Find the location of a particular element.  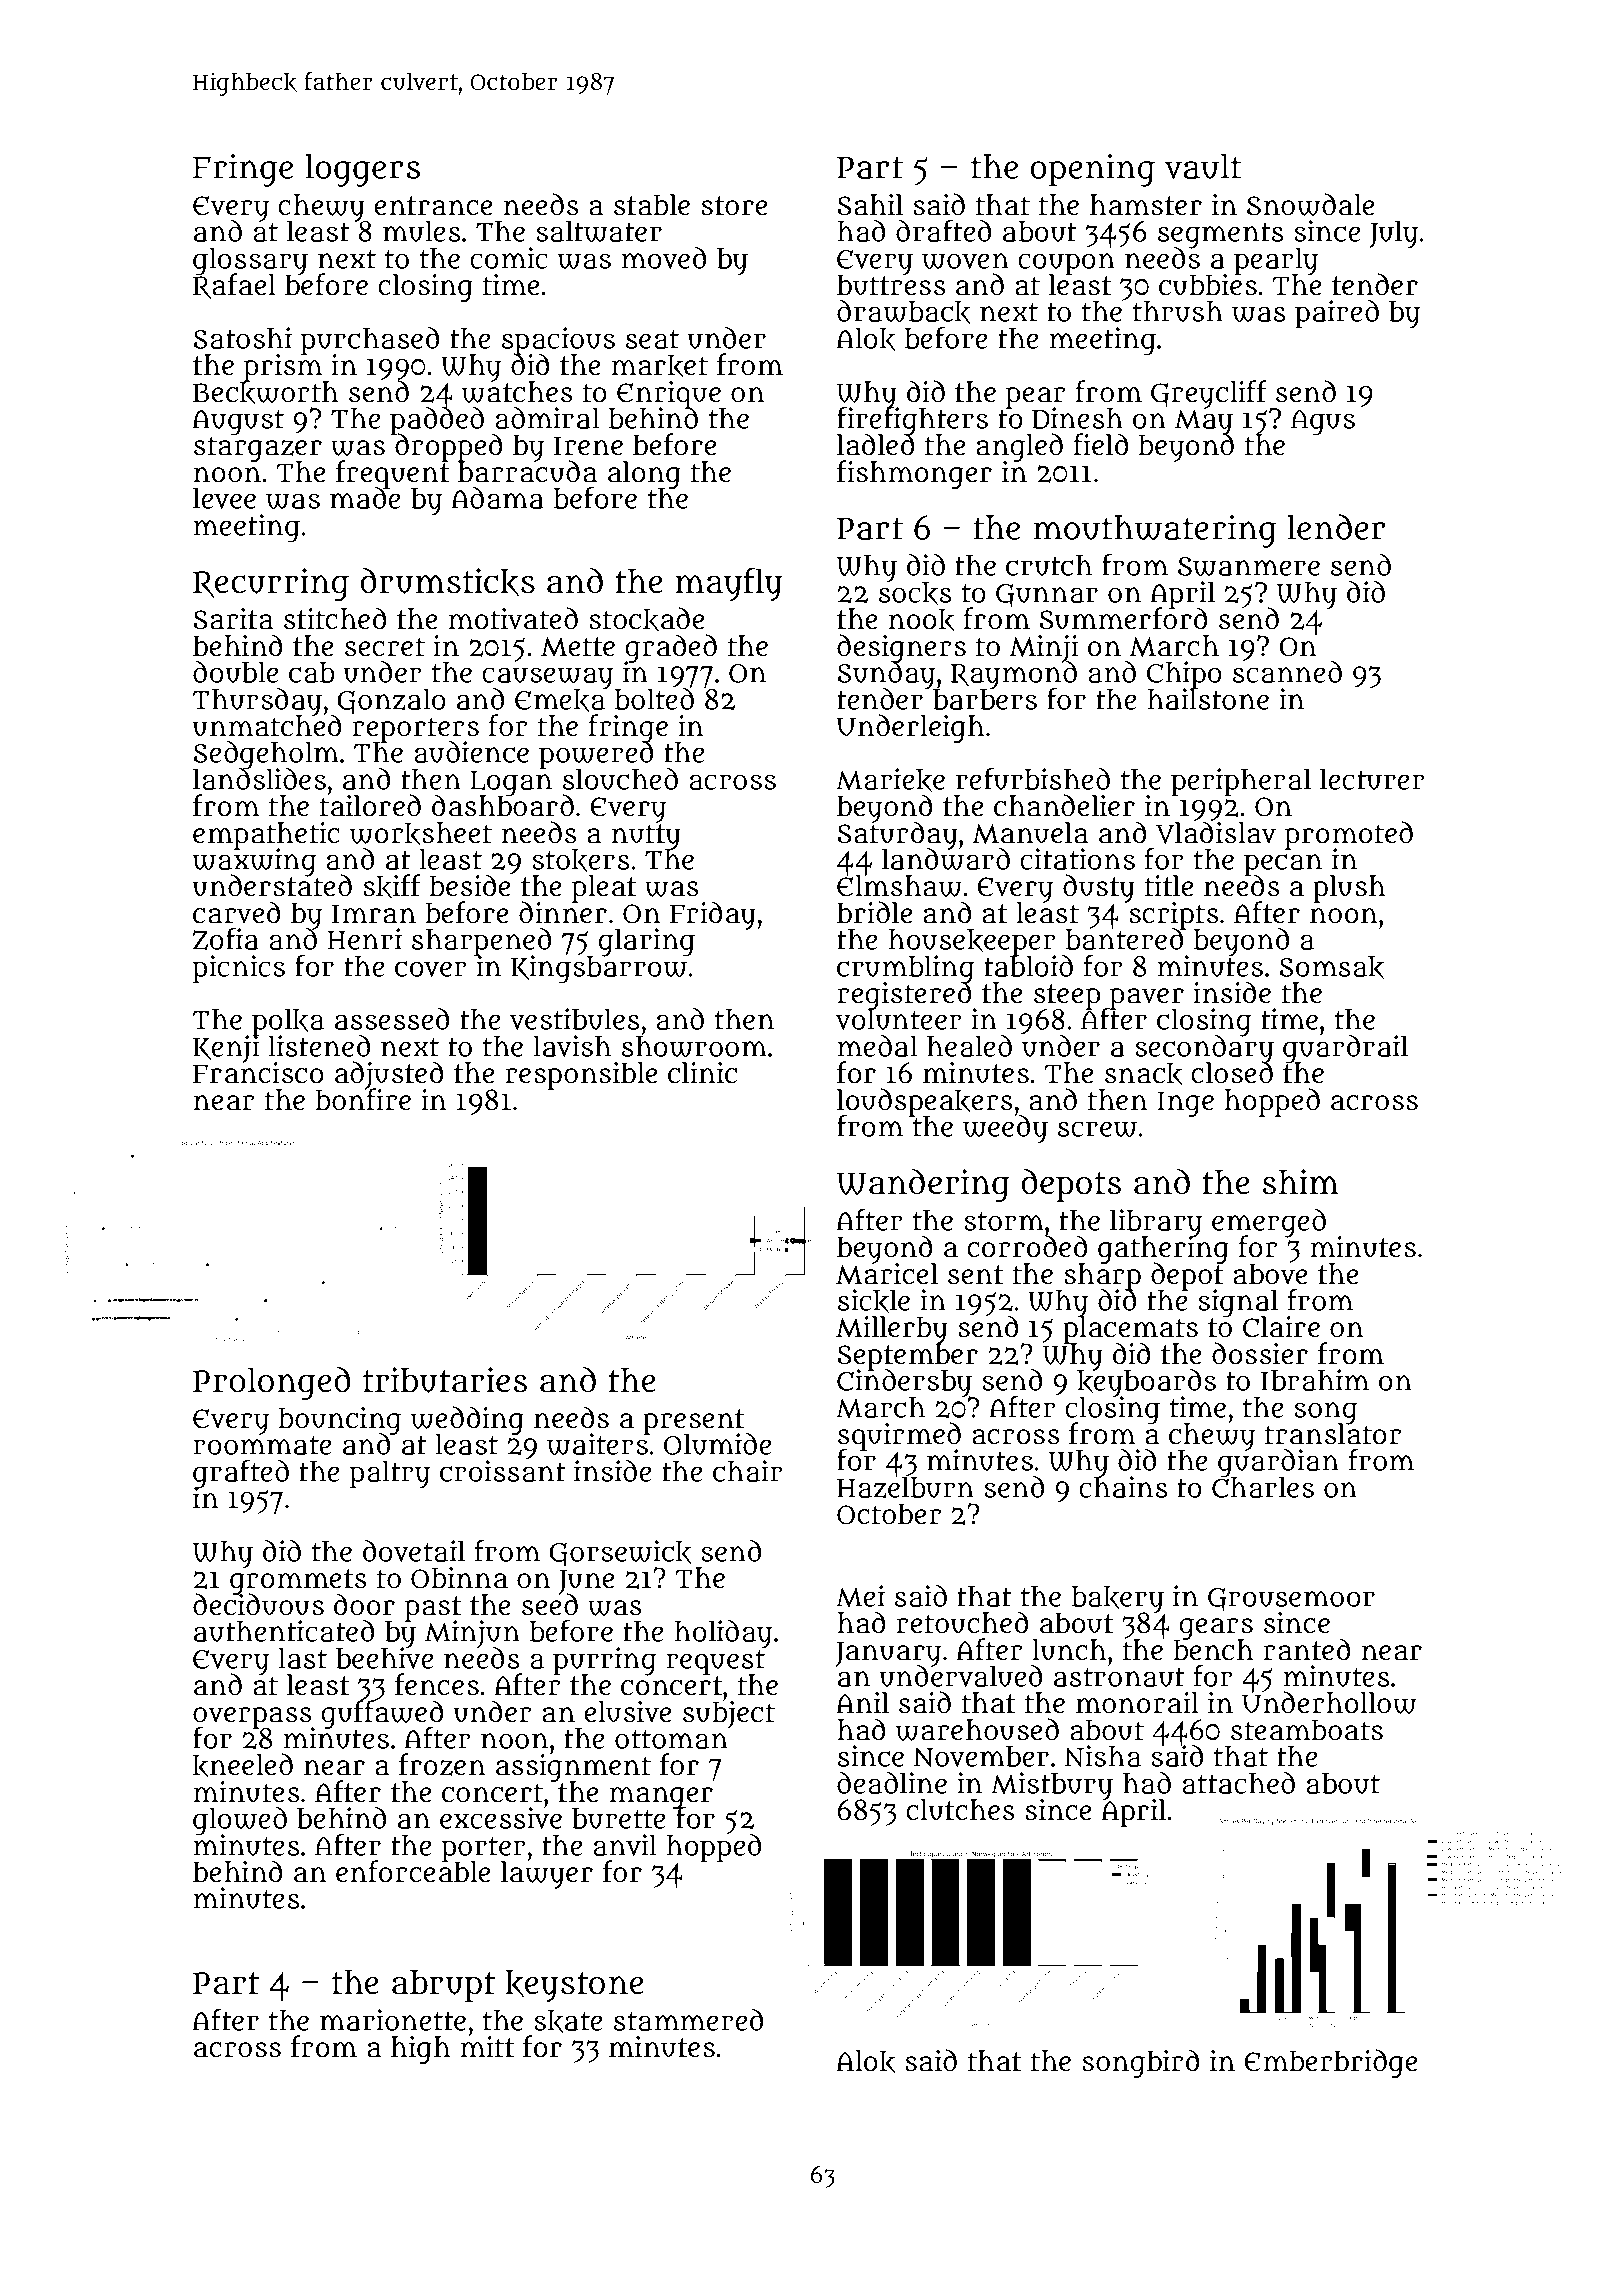

hamster is located at coordinates (1146, 205).
